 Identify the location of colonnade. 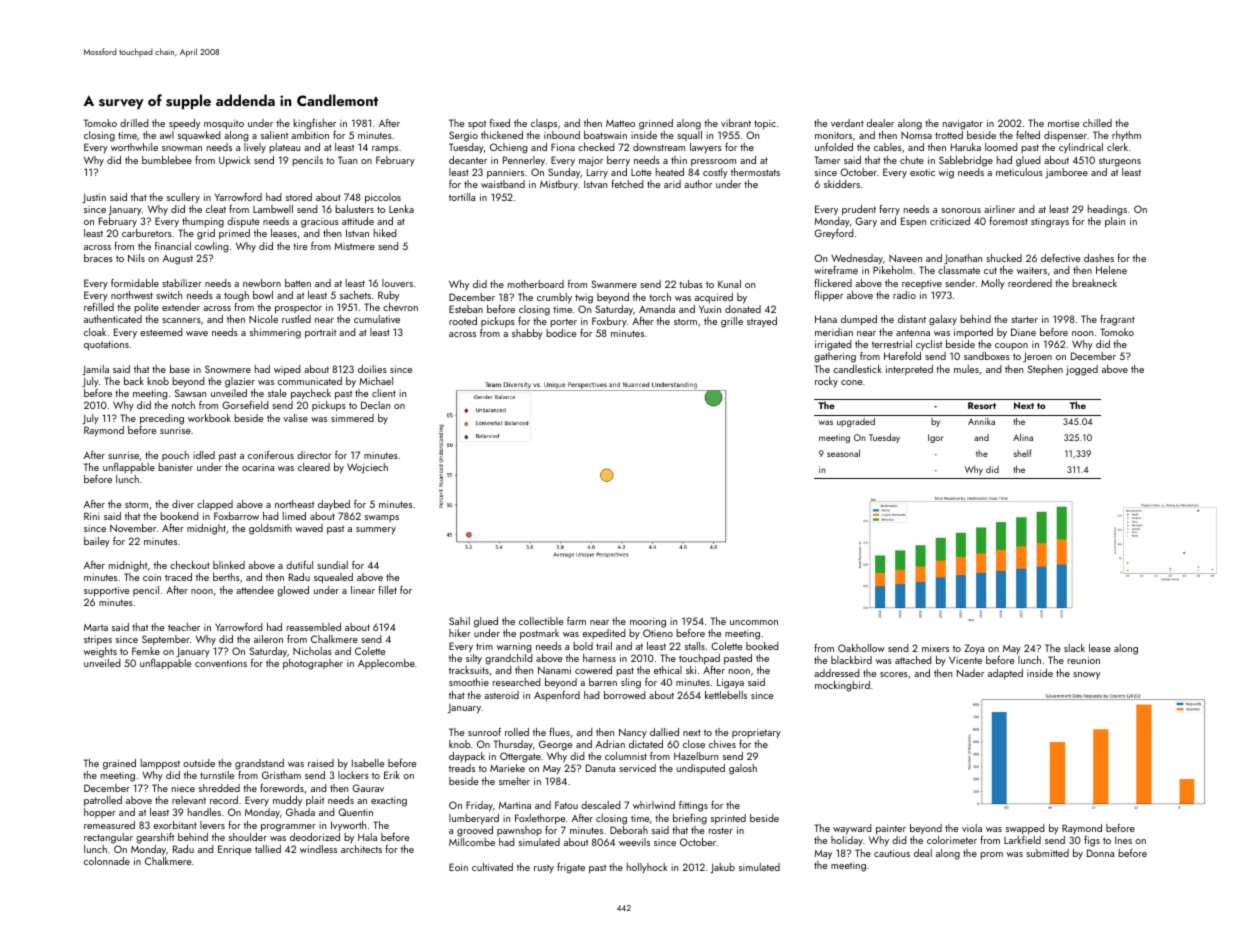
(107, 861).
